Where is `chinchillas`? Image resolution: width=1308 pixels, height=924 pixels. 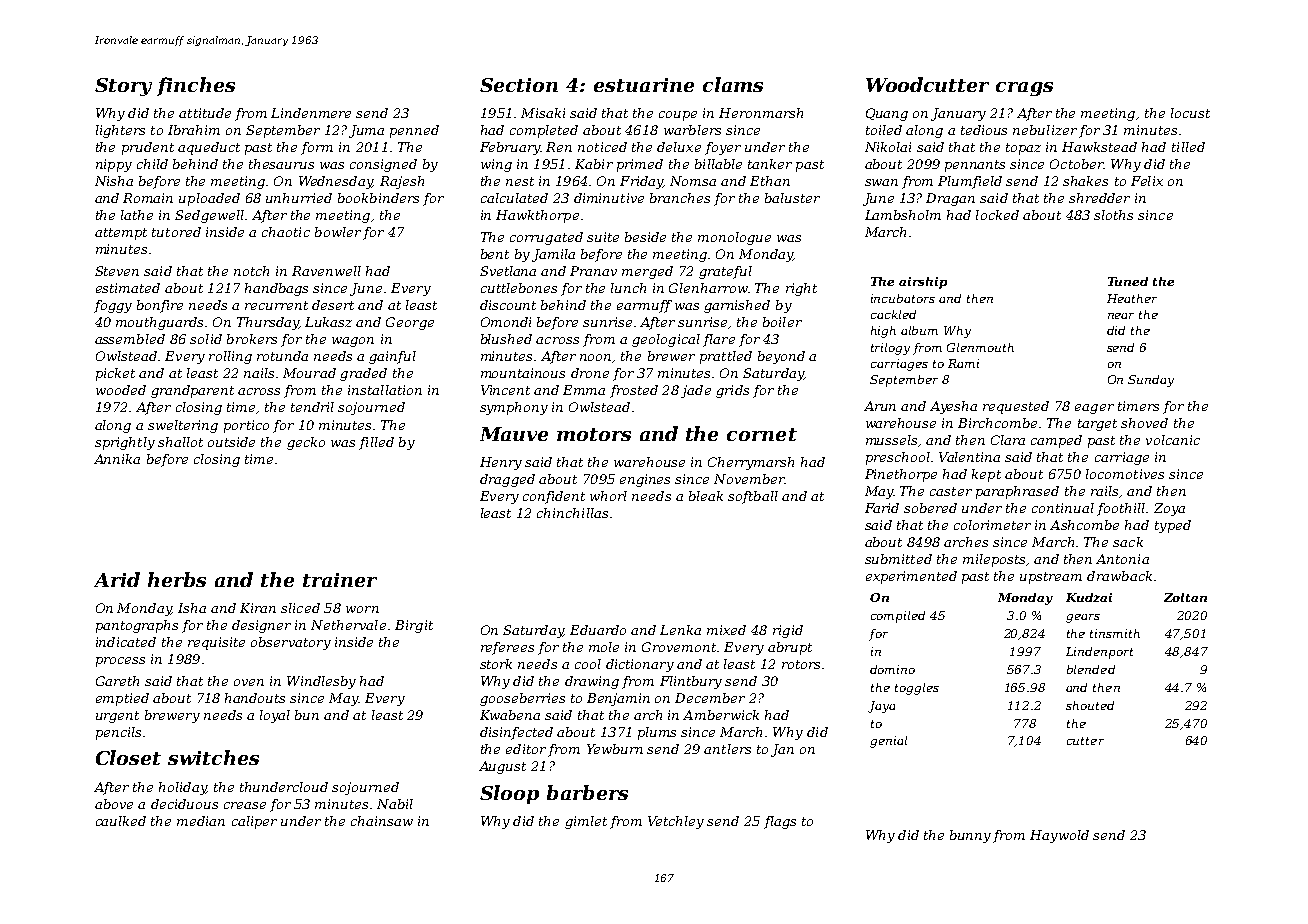 chinchillas is located at coordinates (572, 513).
